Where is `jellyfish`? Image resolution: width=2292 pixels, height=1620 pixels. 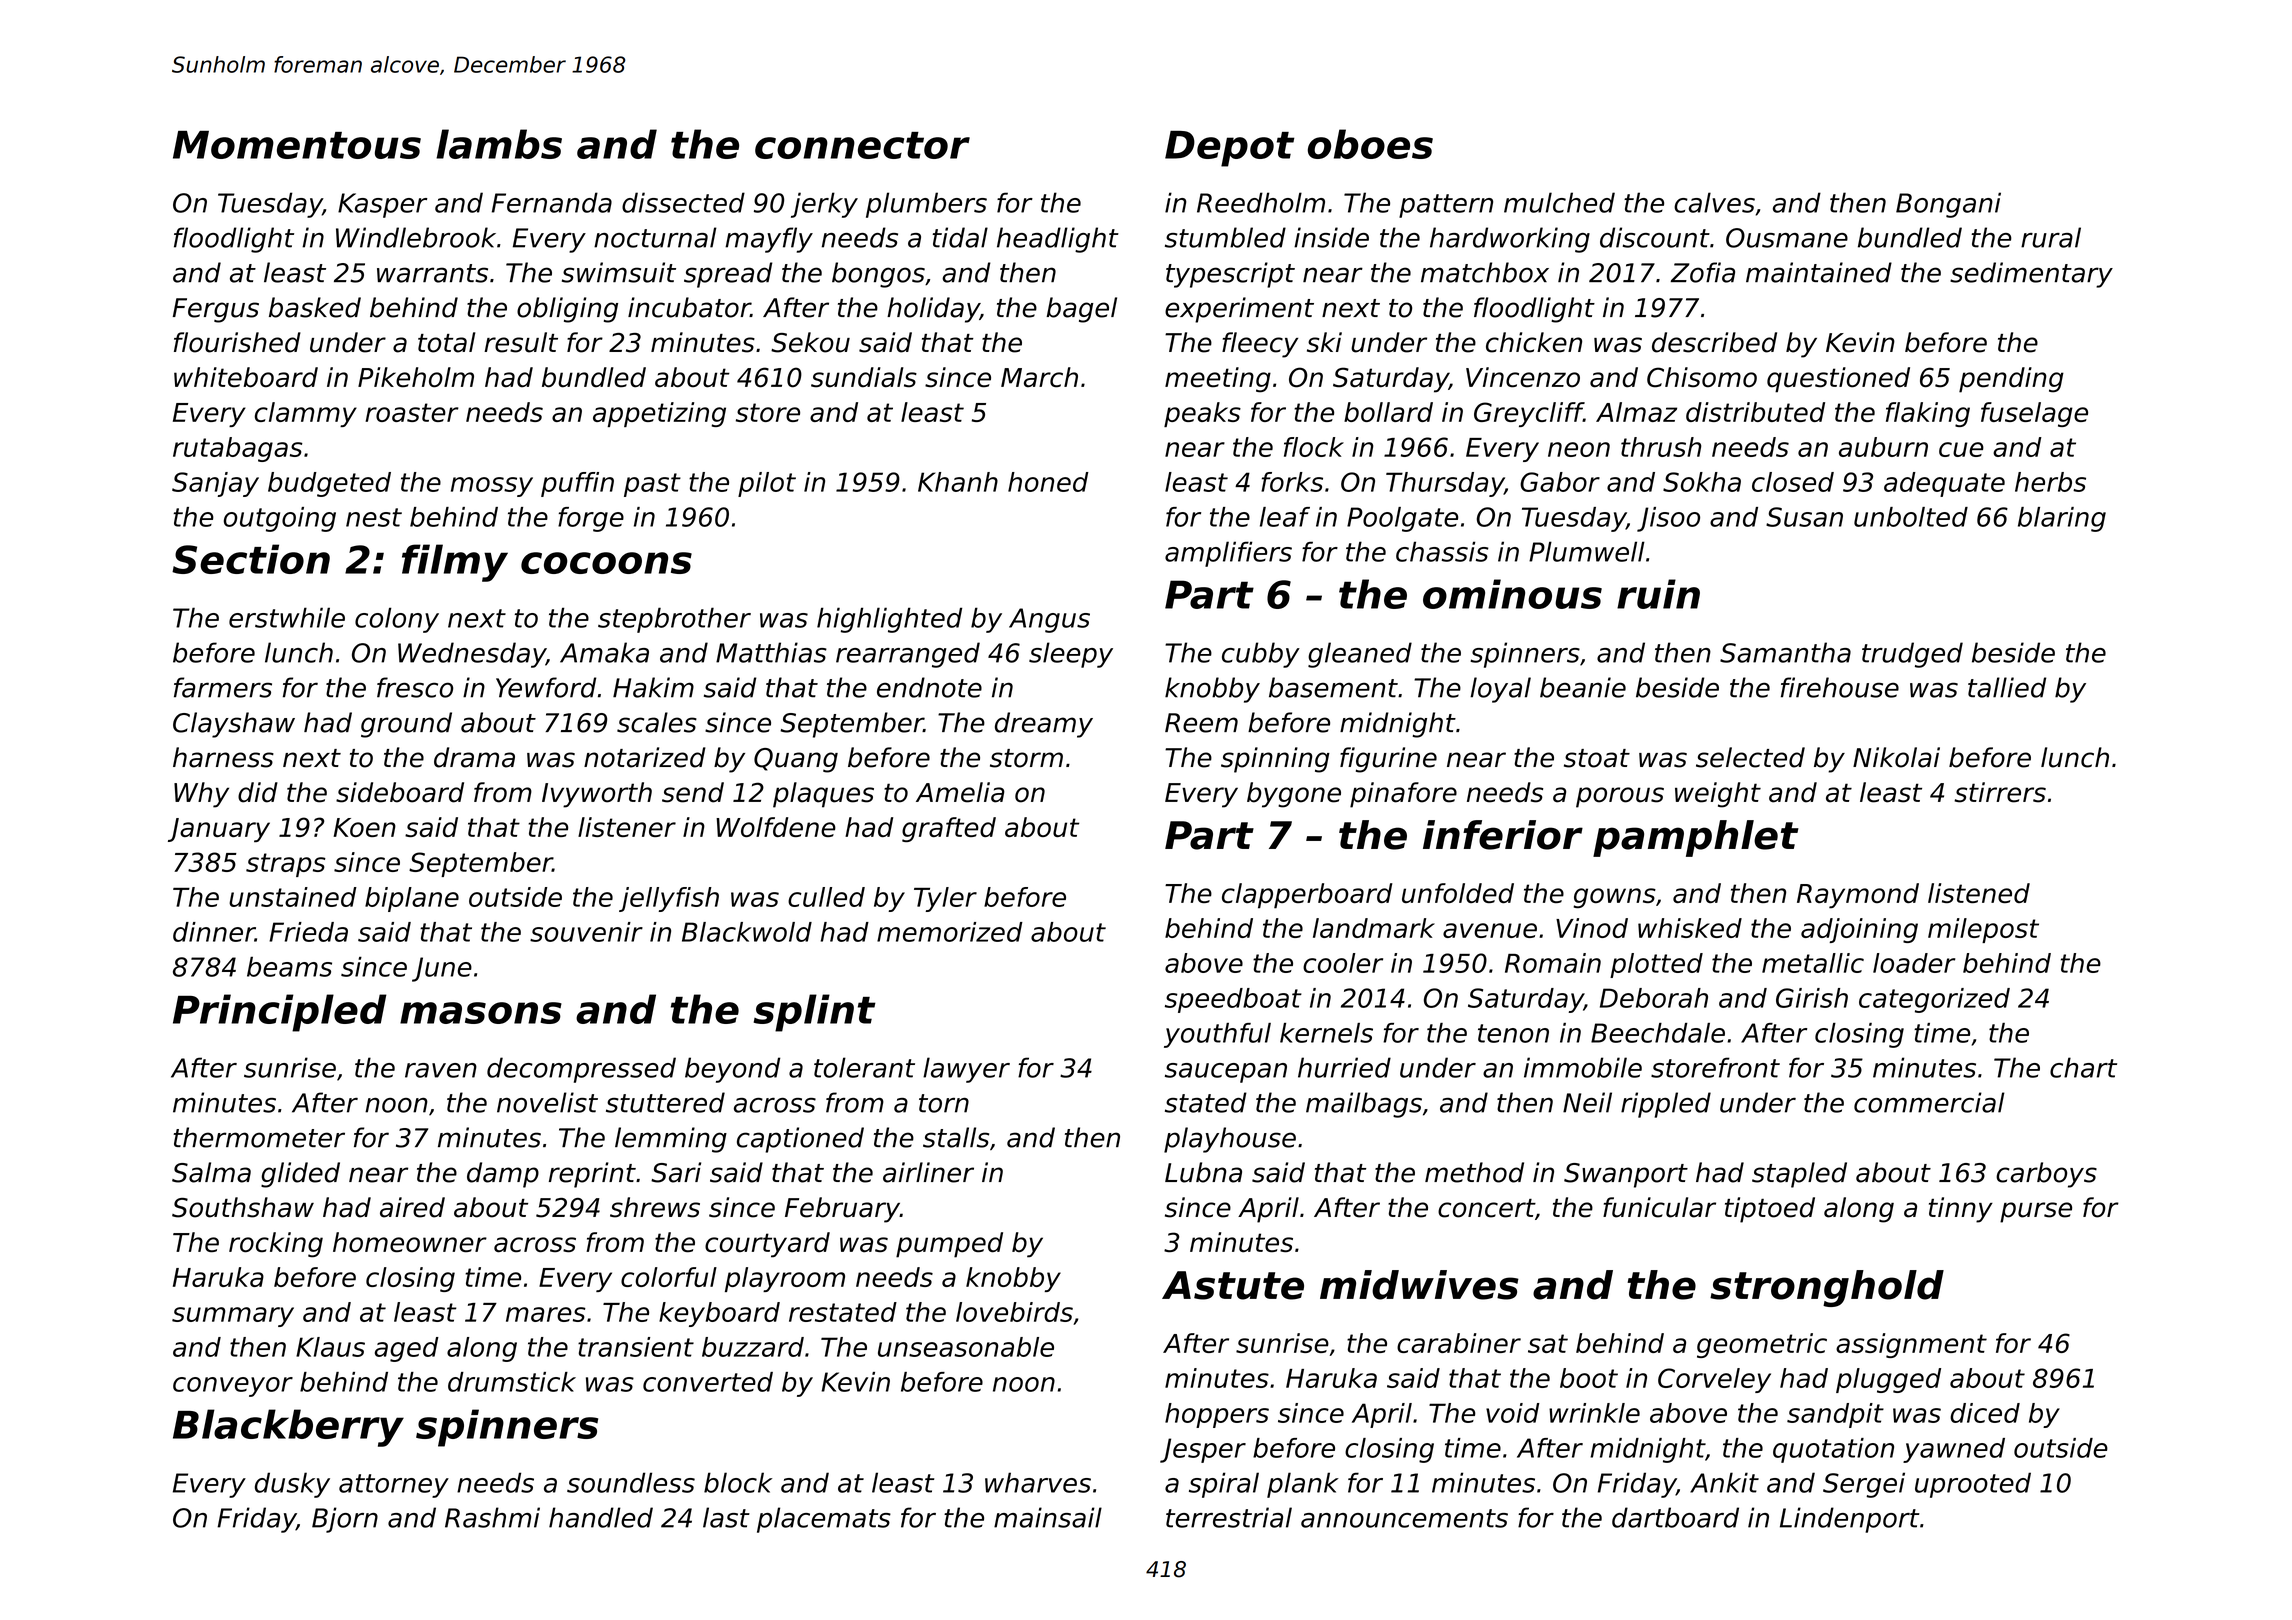
jellyfish is located at coordinates (669, 899).
